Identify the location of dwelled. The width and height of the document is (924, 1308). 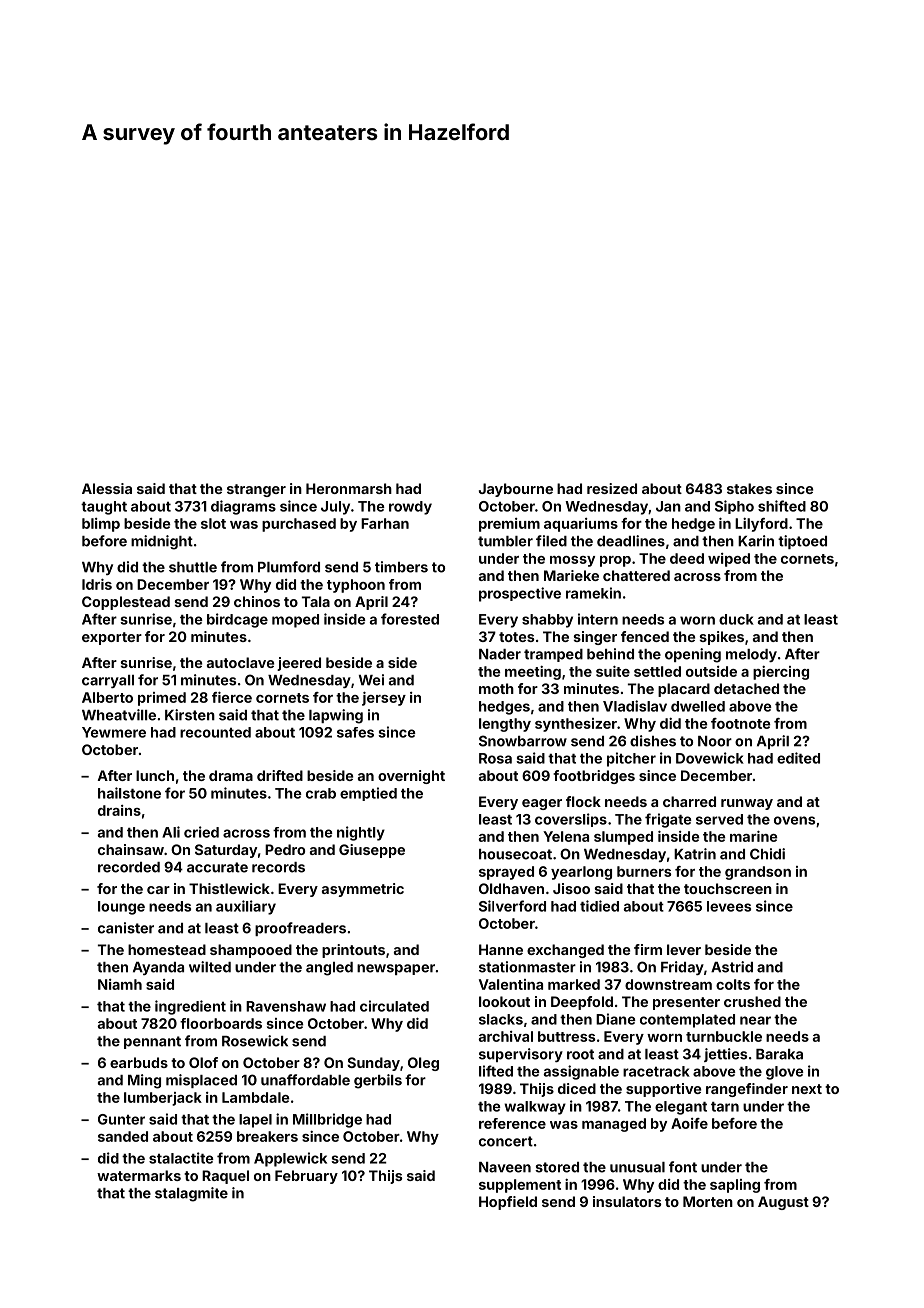
(698, 706).
